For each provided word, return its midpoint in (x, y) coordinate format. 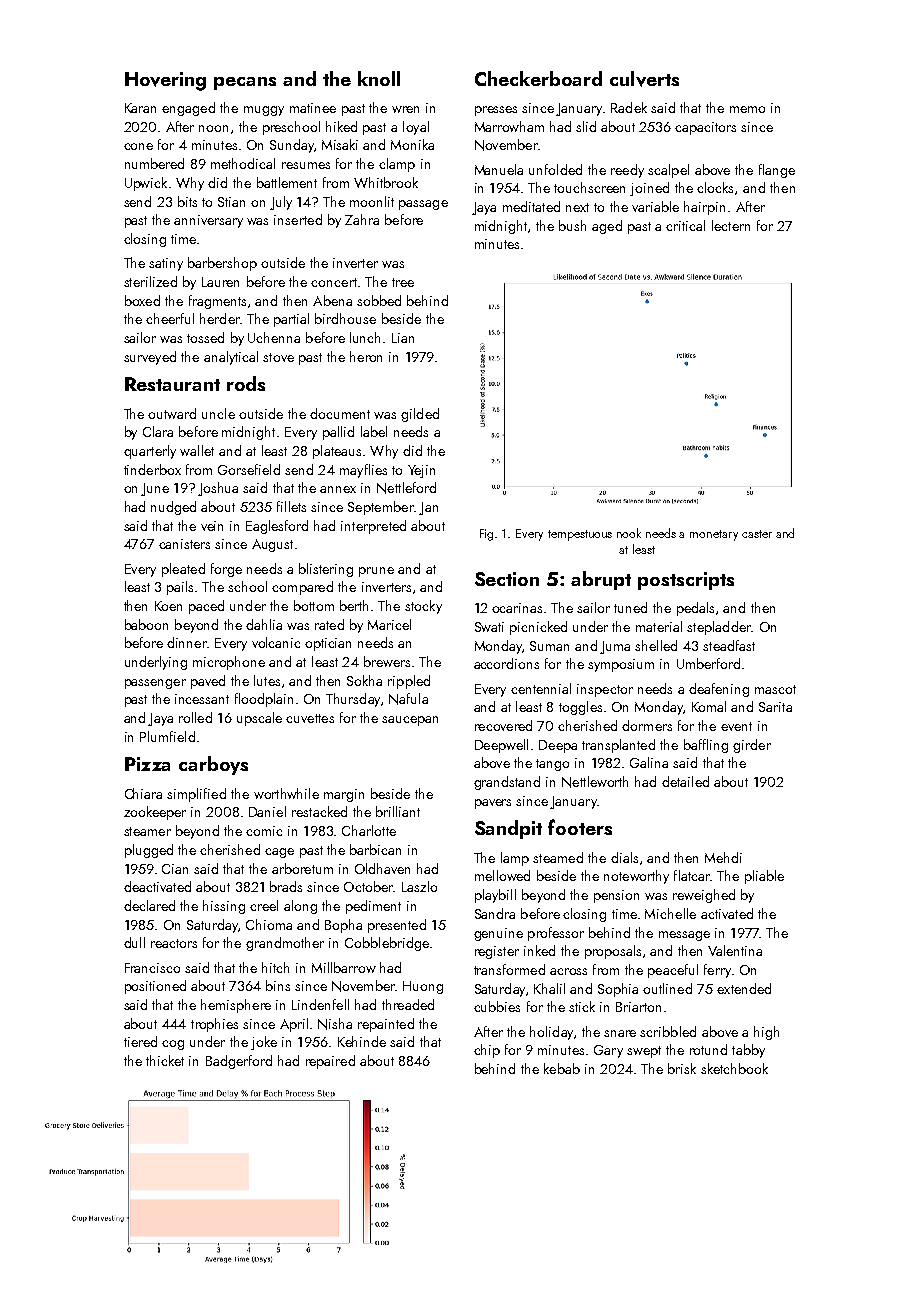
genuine (498, 934)
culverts (644, 79)
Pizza (147, 764)
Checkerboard (538, 78)
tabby (748, 1051)
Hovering (165, 81)
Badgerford (239, 1062)
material (659, 626)
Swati (489, 627)
